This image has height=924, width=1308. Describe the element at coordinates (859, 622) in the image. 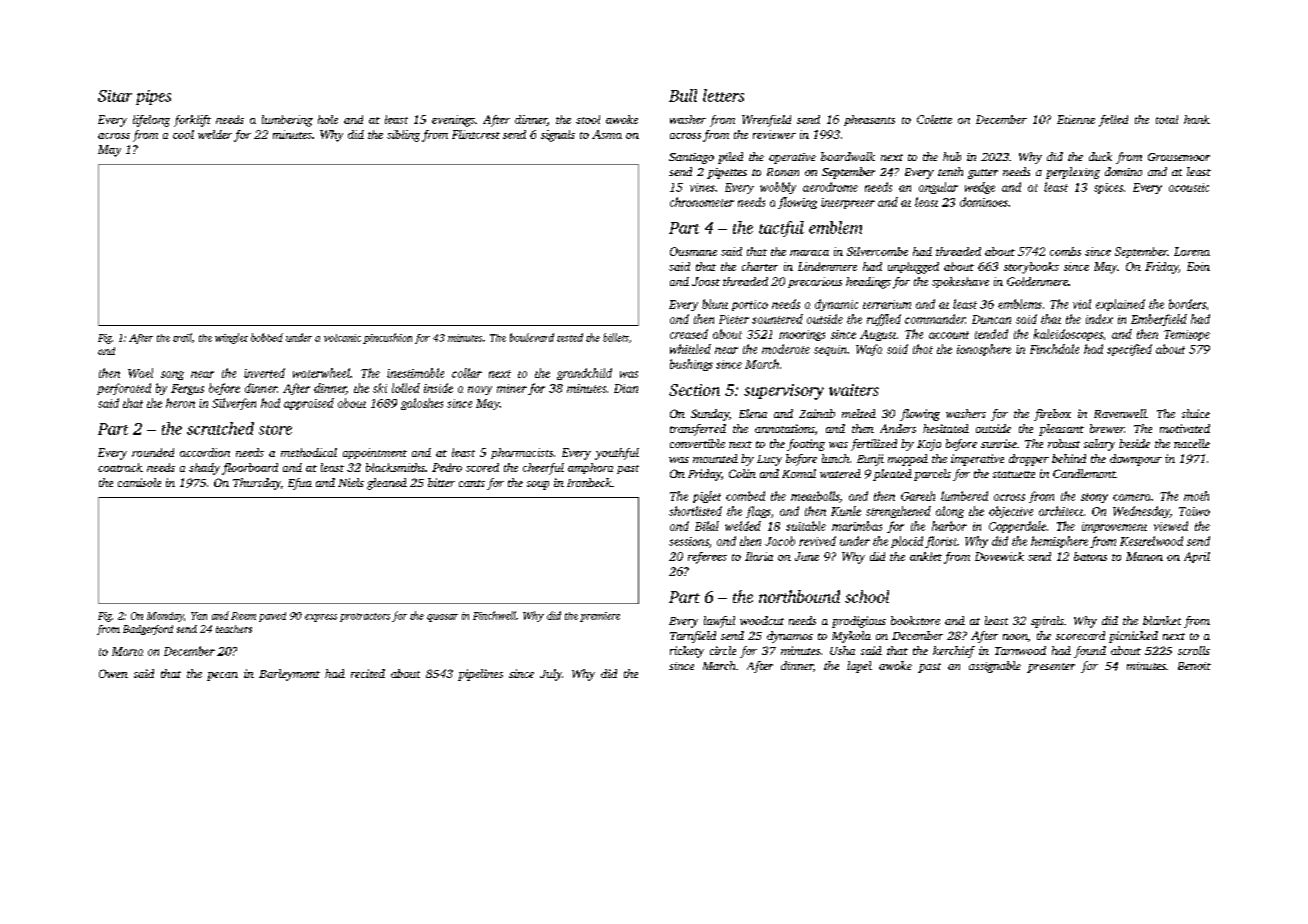

I see `prodigious` at that location.
